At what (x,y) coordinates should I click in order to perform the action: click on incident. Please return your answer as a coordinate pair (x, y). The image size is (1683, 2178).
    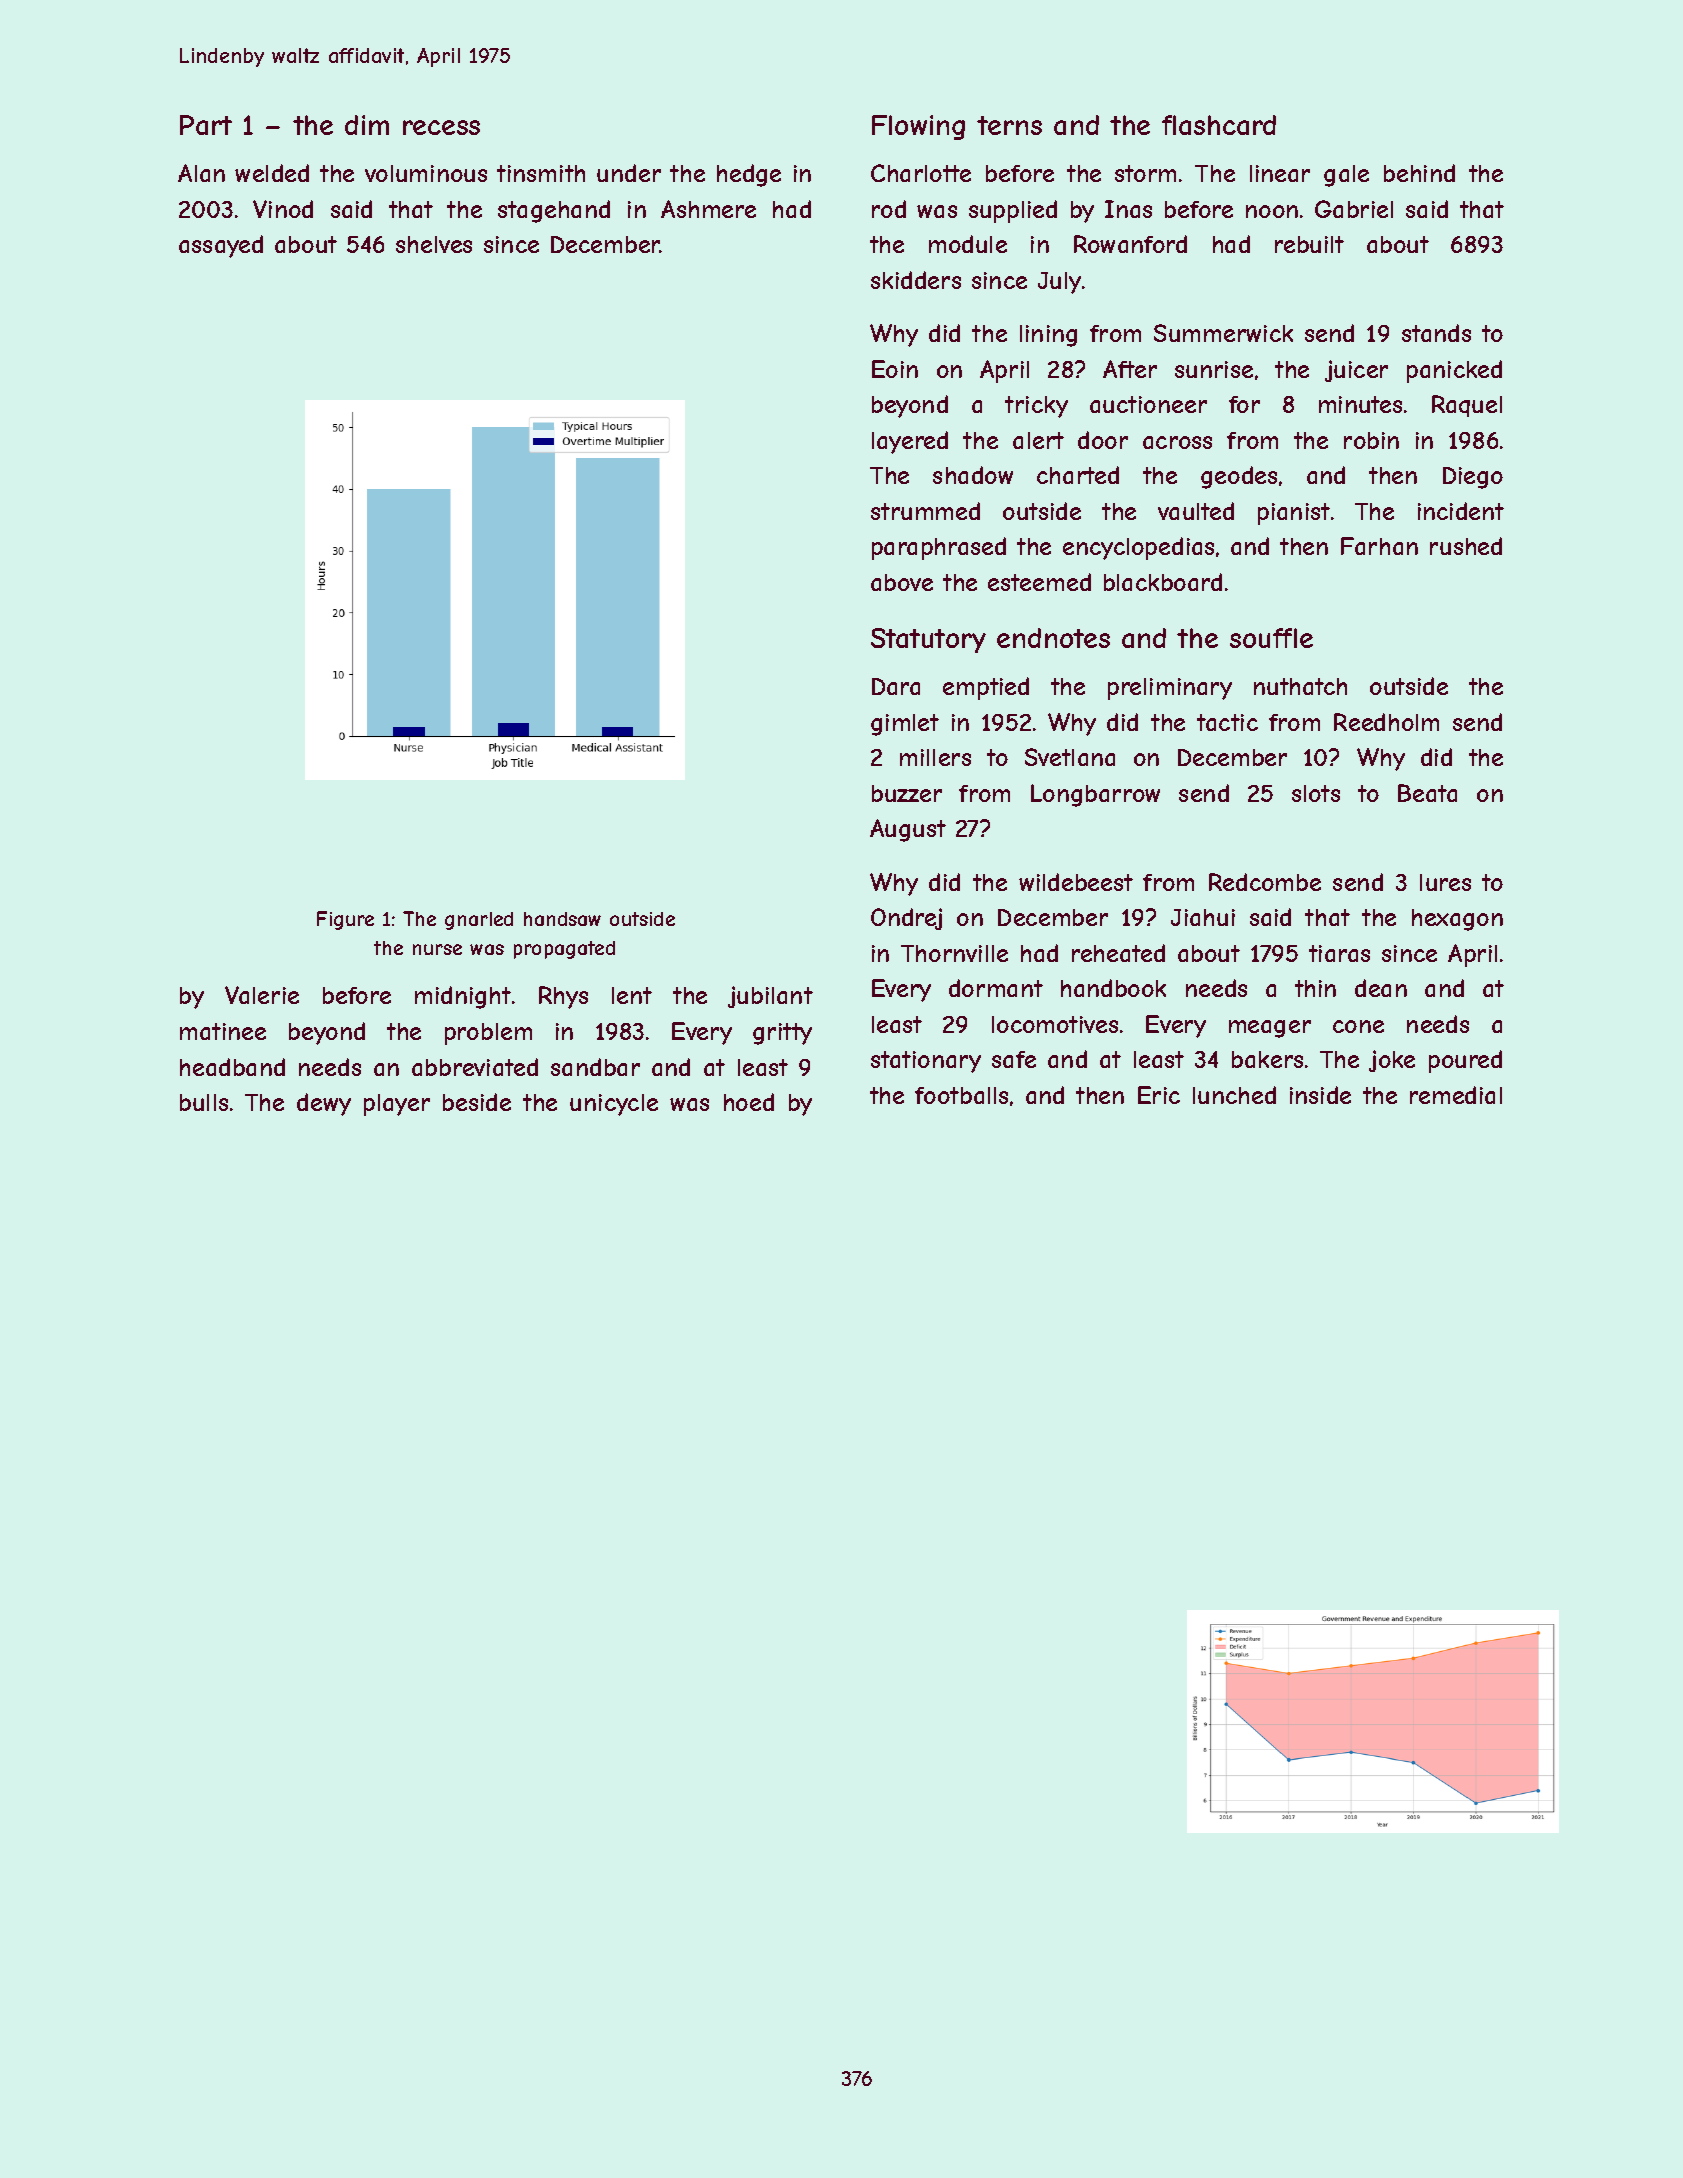
    Looking at the image, I should click on (1461, 511).
